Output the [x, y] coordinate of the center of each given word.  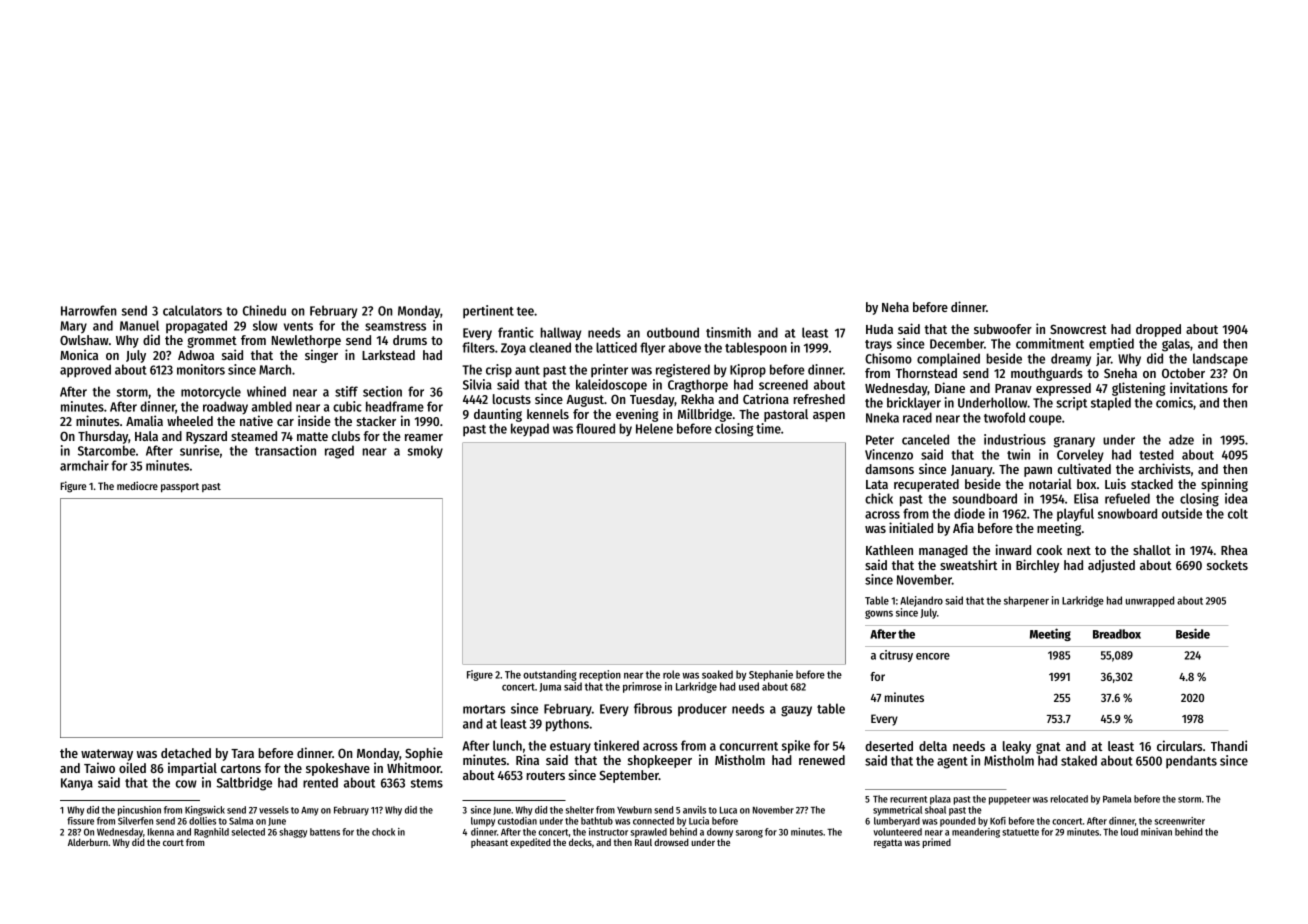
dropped [1158, 330]
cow [186, 784]
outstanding [550, 675]
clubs [346, 436]
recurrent [908, 799]
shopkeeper [660, 761]
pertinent [488, 311]
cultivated [1084, 468]
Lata [877, 484]
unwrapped [1150, 601]
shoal [935, 810]
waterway [107, 755]
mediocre [137, 485]
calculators [192, 310]
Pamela [1117, 799]
